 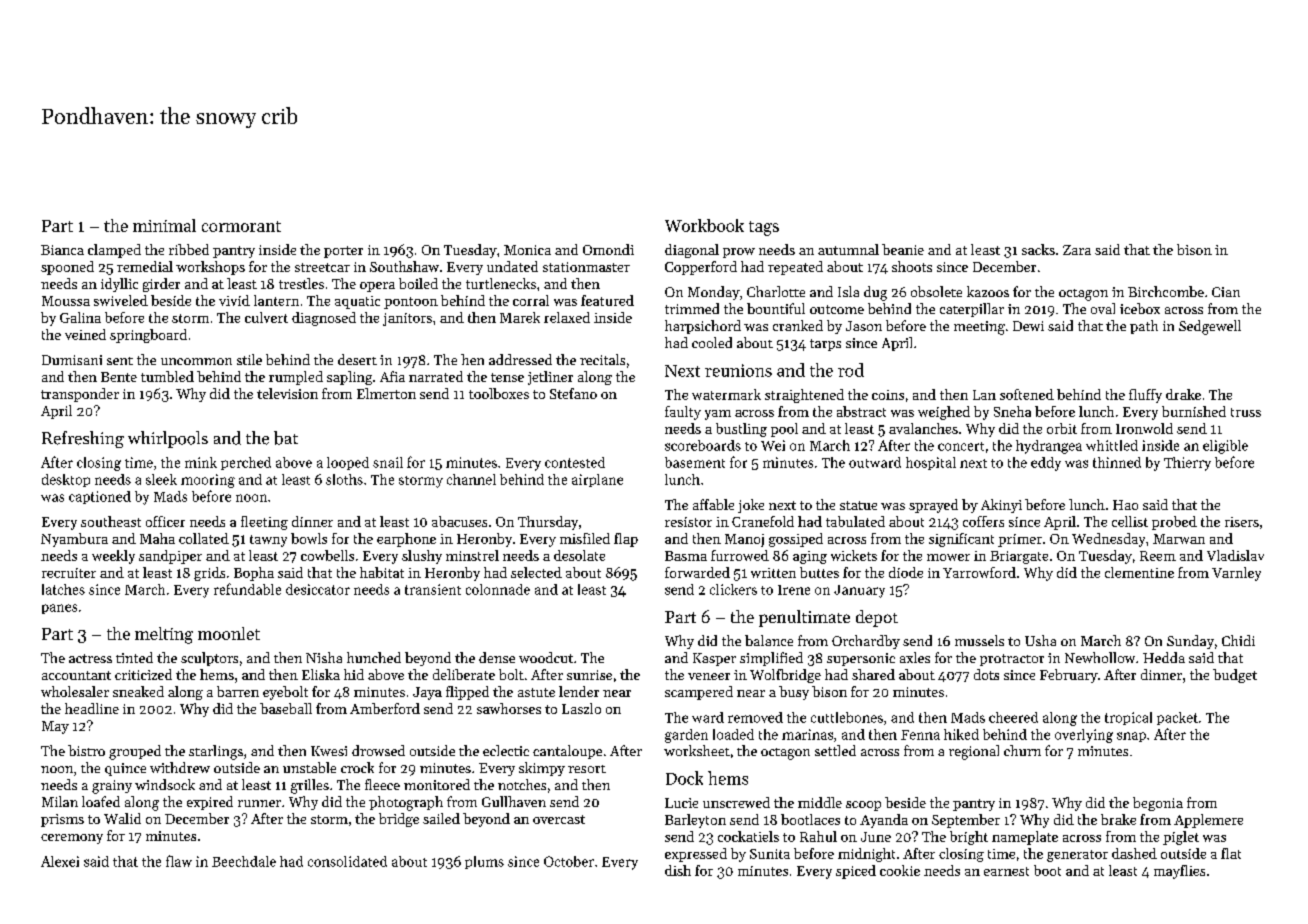 I want to click on cooled, so click(x=712, y=342).
